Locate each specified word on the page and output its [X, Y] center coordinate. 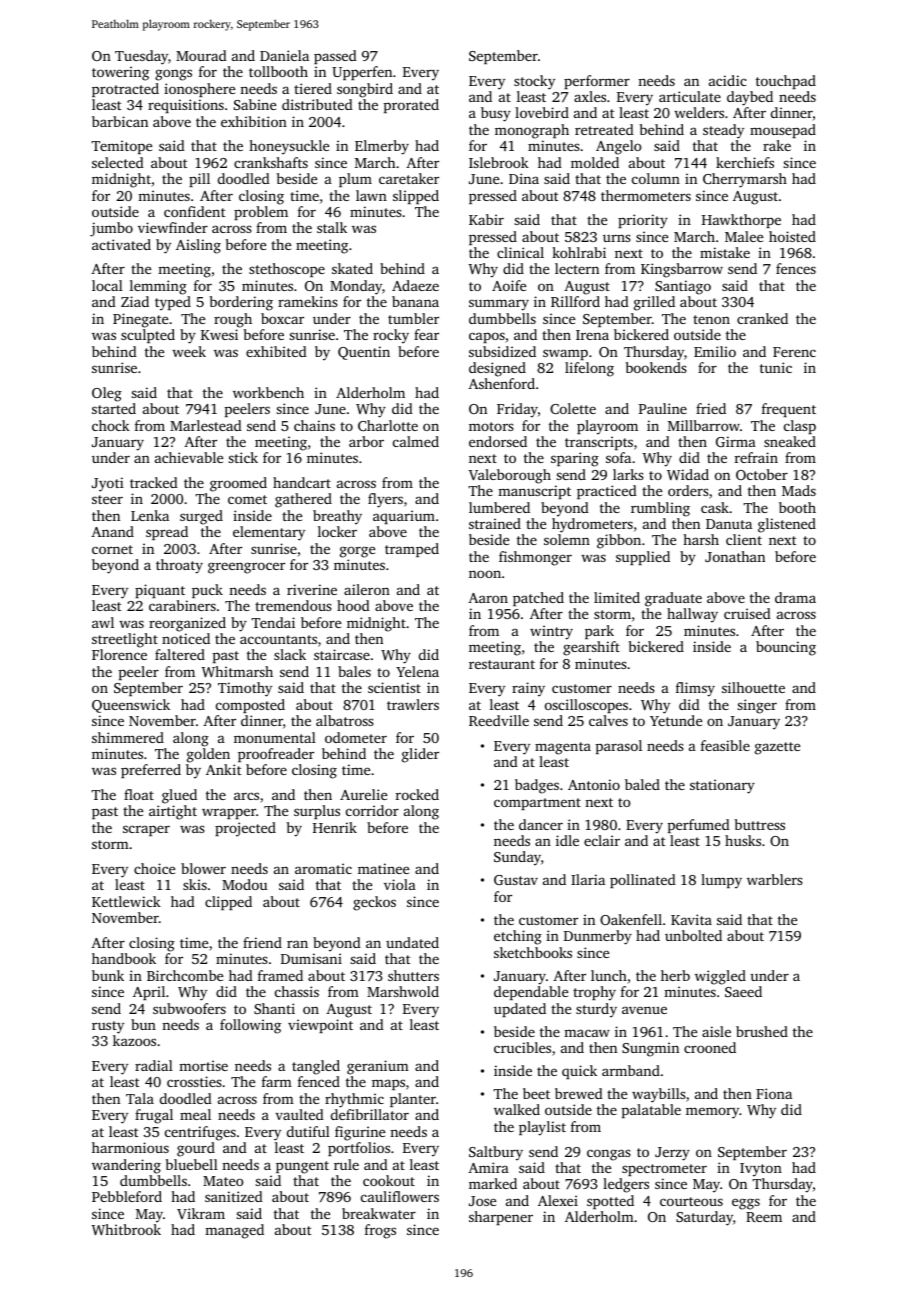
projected [245, 829]
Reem [764, 1217]
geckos [374, 903]
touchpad [786, 82]
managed [234, 1231]
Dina [524, 178]
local [107, 285]
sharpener [501, 1218]
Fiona [774, 1093]
